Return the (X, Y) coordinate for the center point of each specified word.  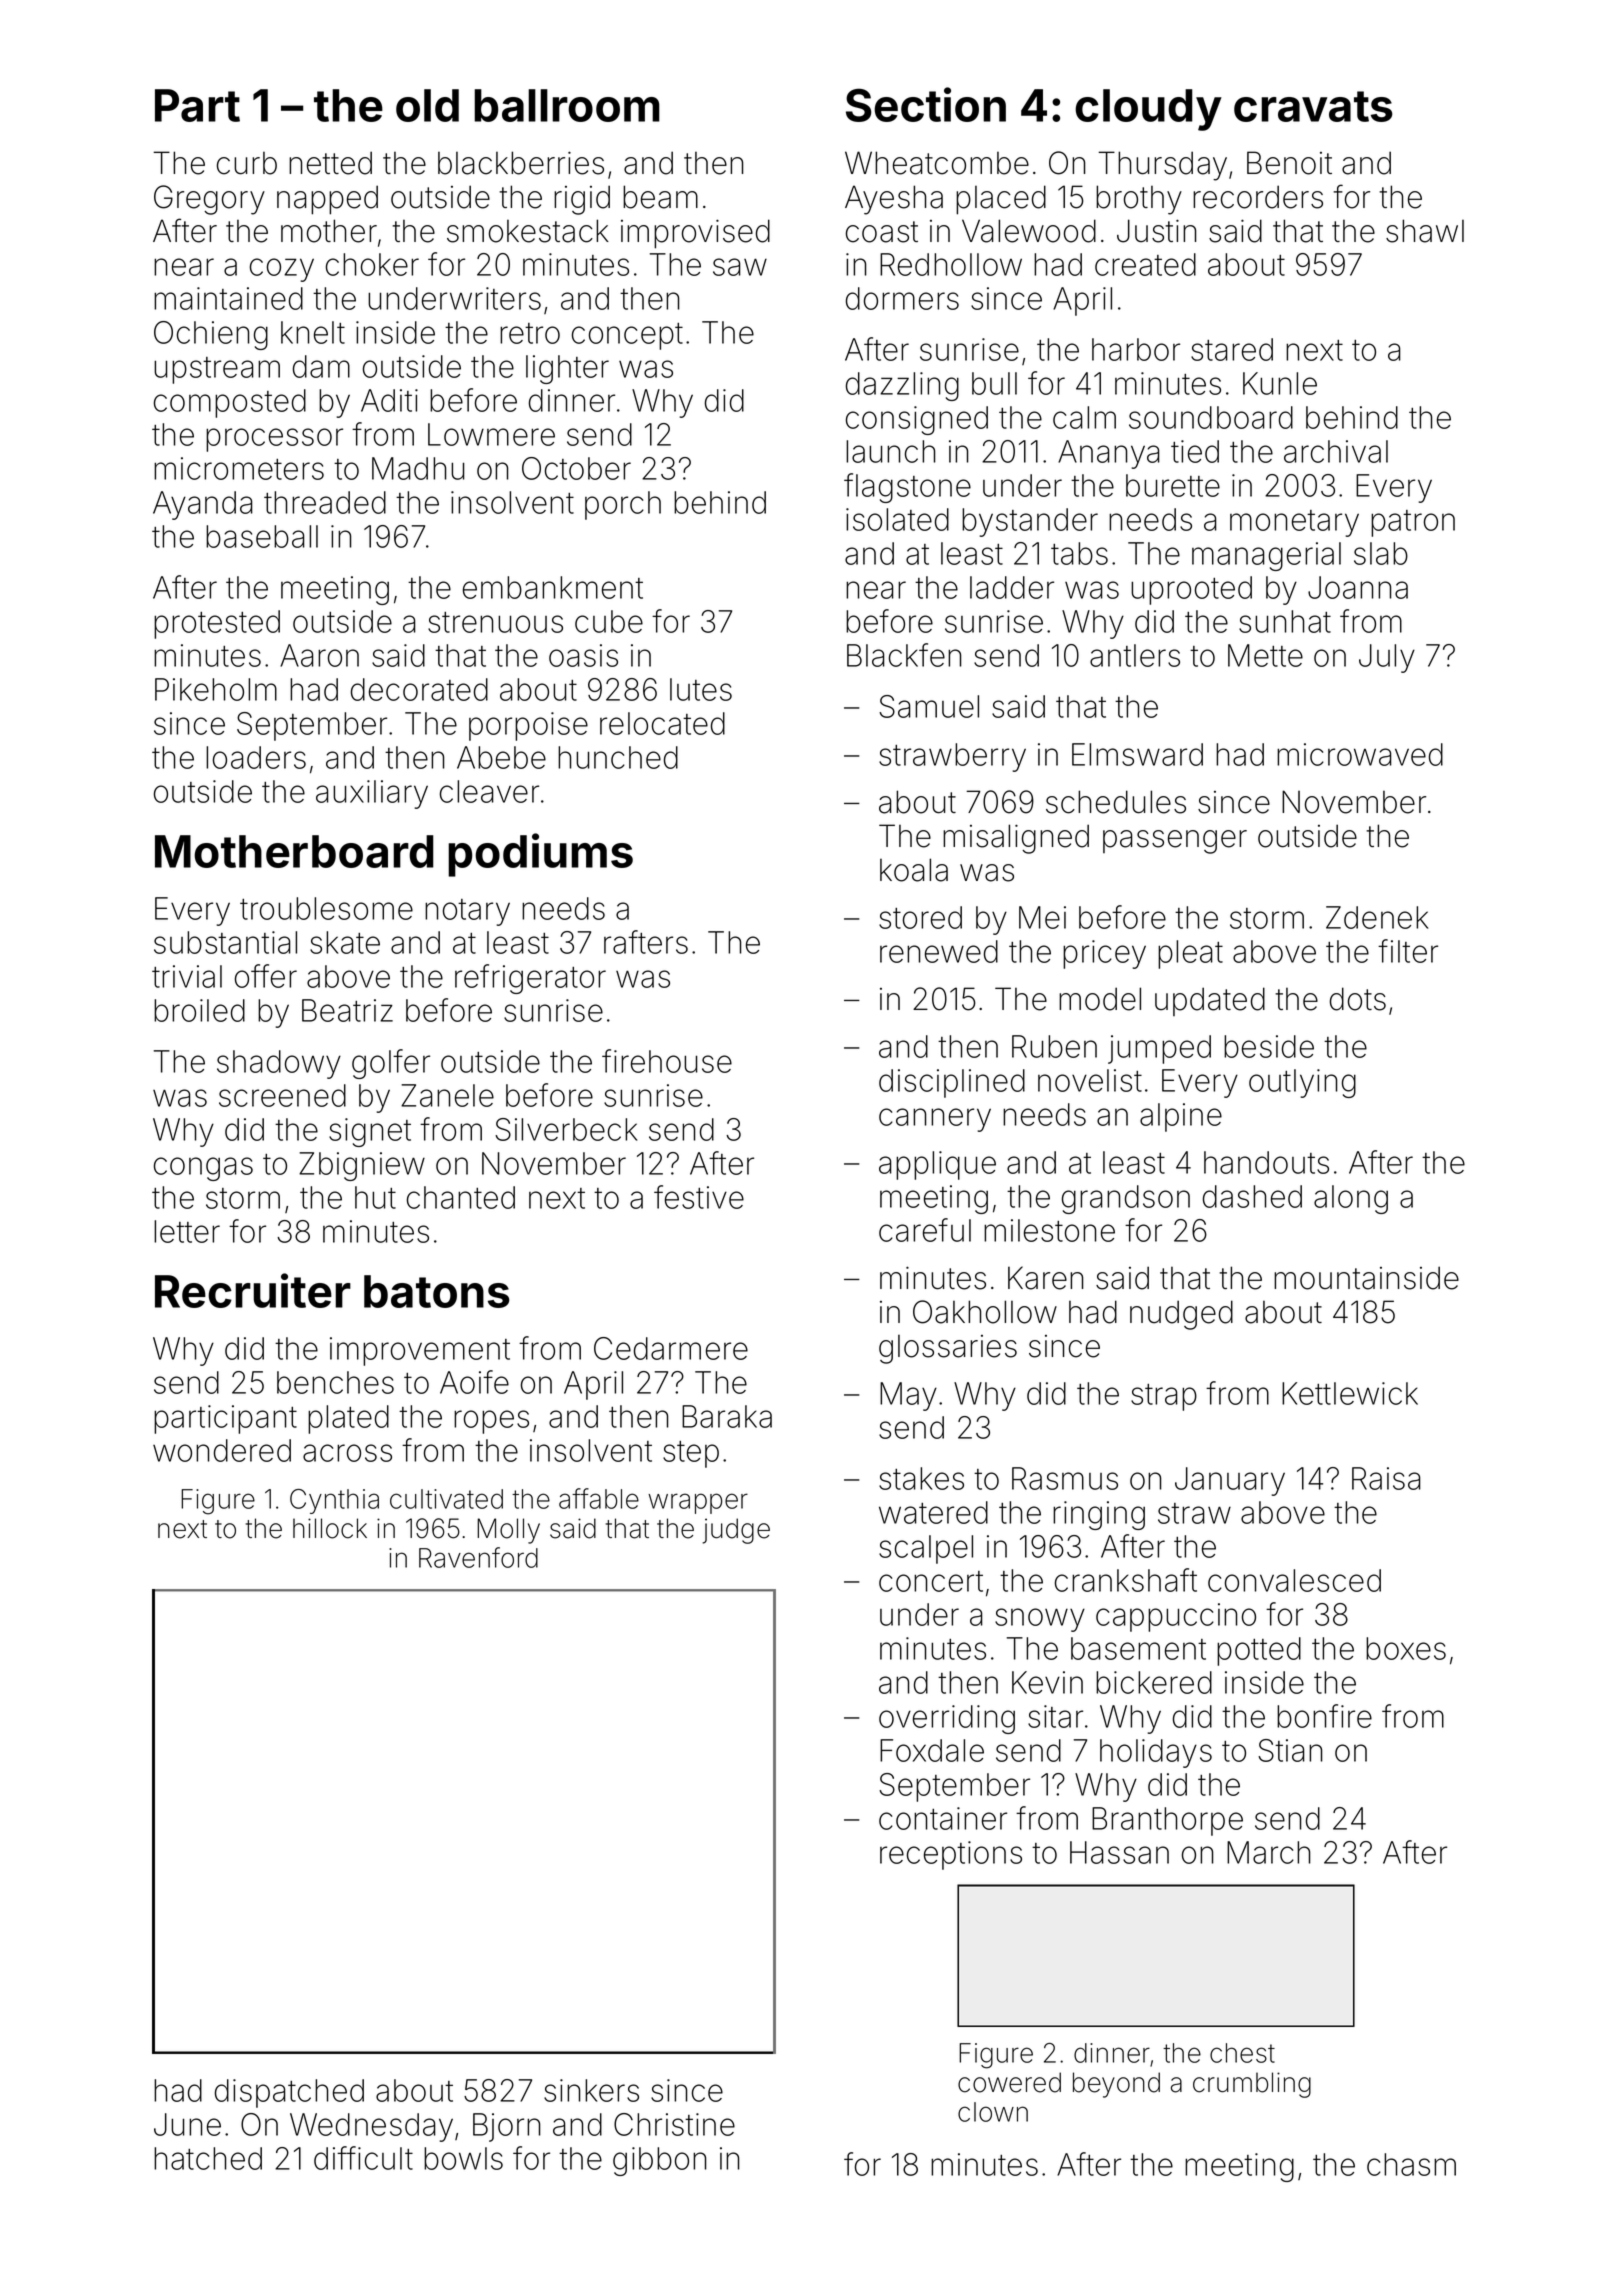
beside (1269, 1046)
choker (372, 264)
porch (623, 505)
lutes (701, 689)
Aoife (474, 1382)
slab (1381, 553)
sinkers (591, 2090)
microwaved (1360, 754)
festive (699, 1197)
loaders (256, 757)
